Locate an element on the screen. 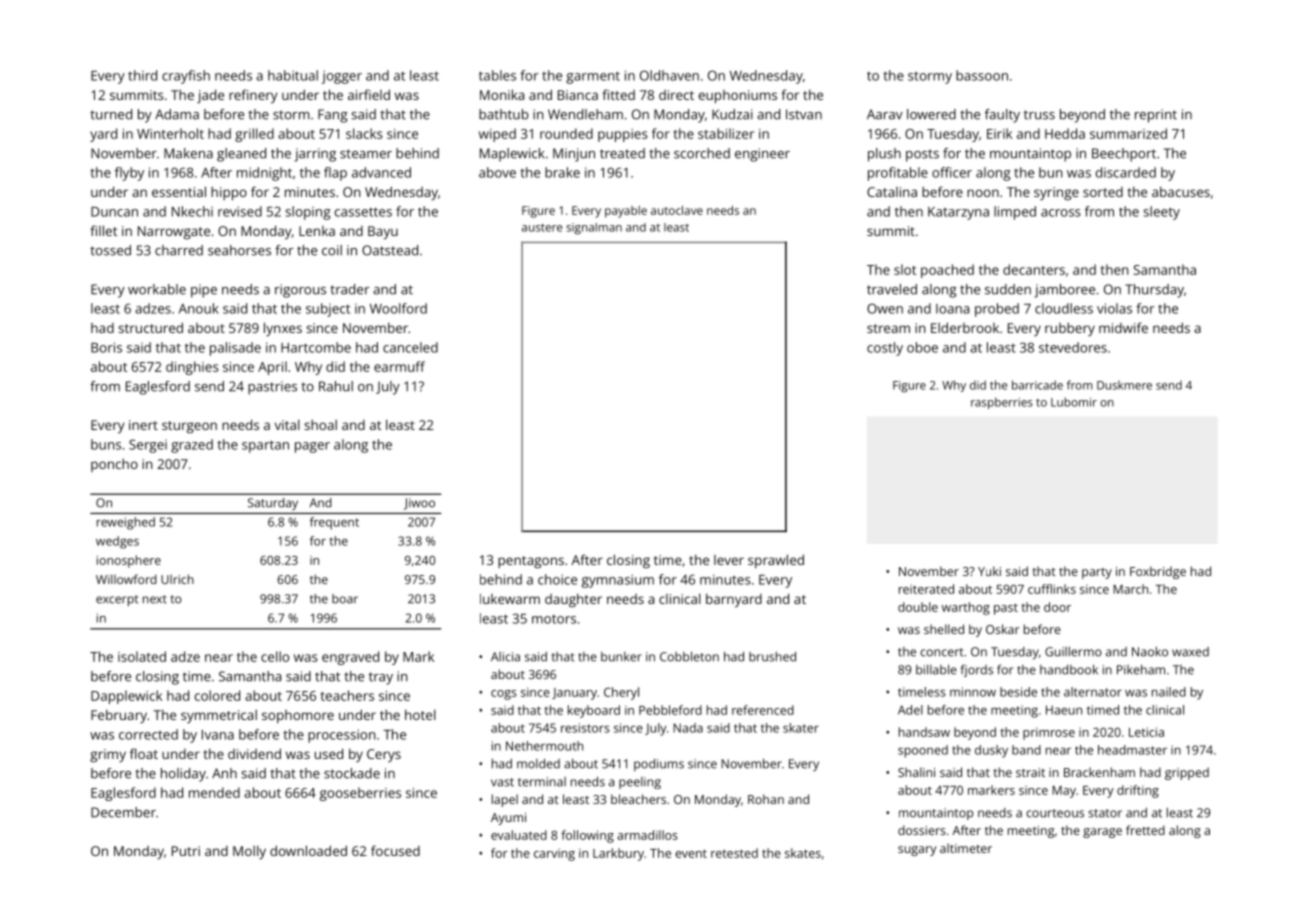 This screenshot has height=924, width=1308. decanters is located at coordinates (1034, 269).
